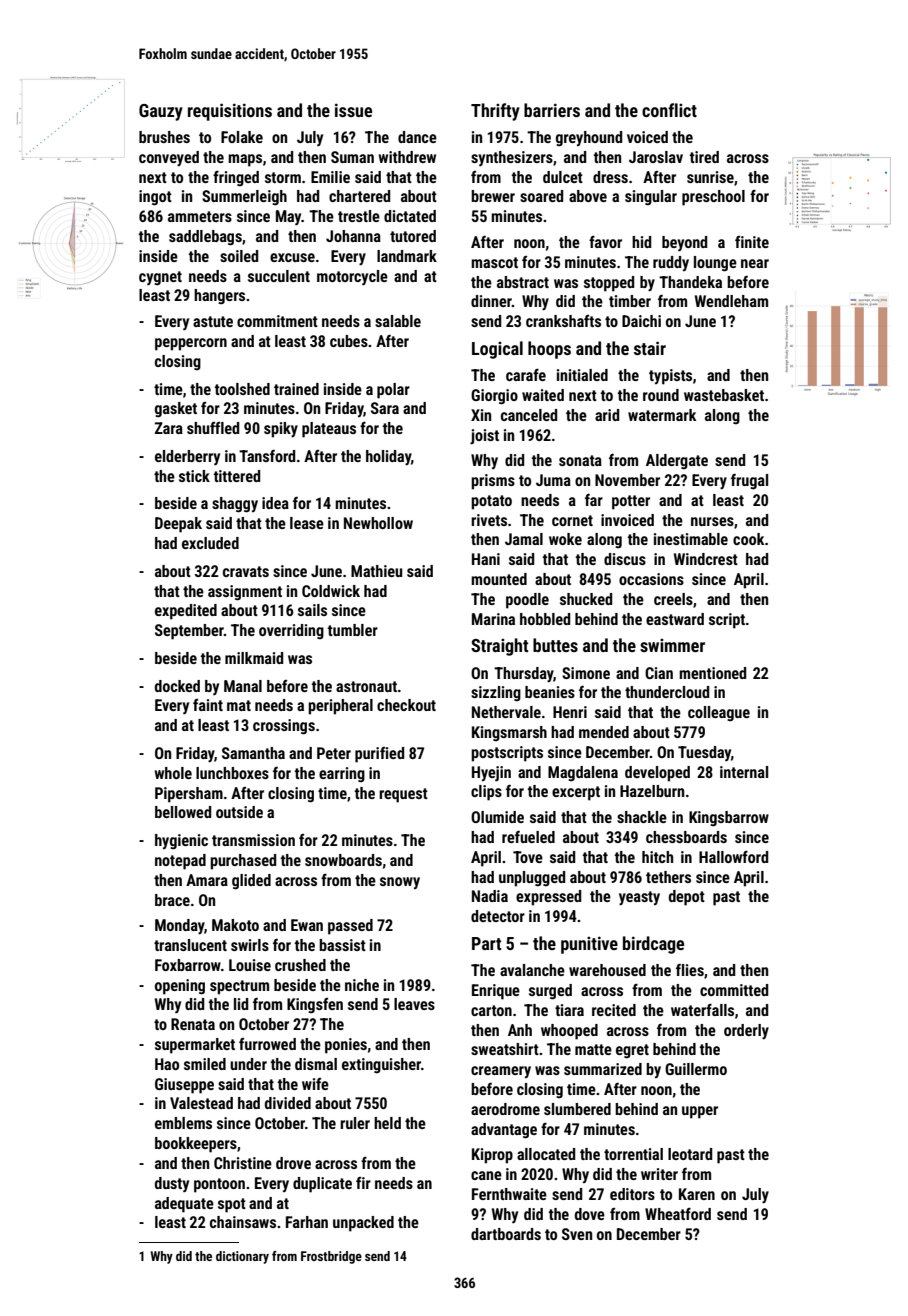 The height and width of the screenshot is (1316, 908). What do you see at coordinates (417, 137) in the screenshot?
I see `dance` at bounding box center [417, 137].
